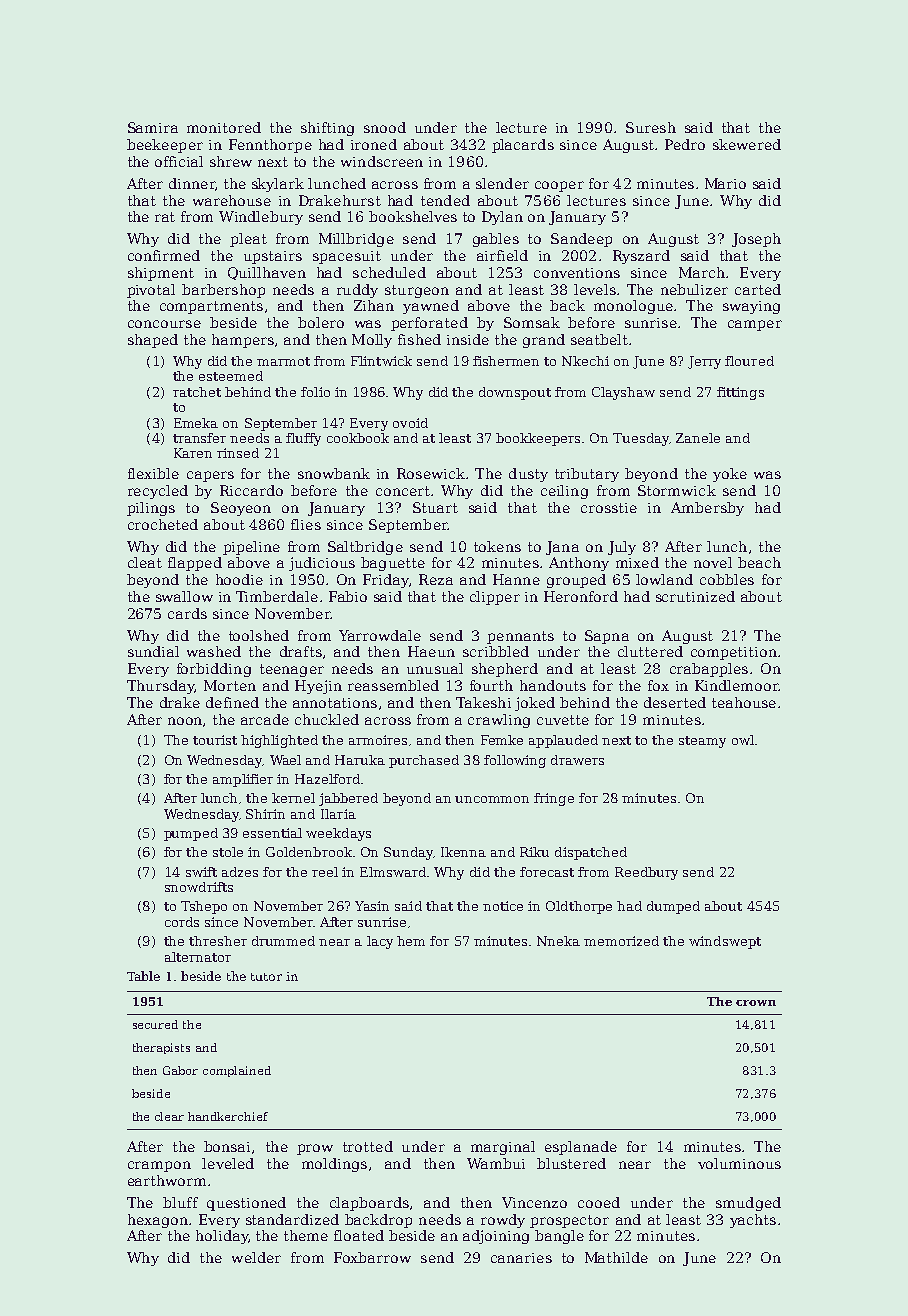 The width and height of the screenshot is (908, 1316). Describe the element at coordinates (756, 240) in the screenshot. I see `Joseph` at that location.
